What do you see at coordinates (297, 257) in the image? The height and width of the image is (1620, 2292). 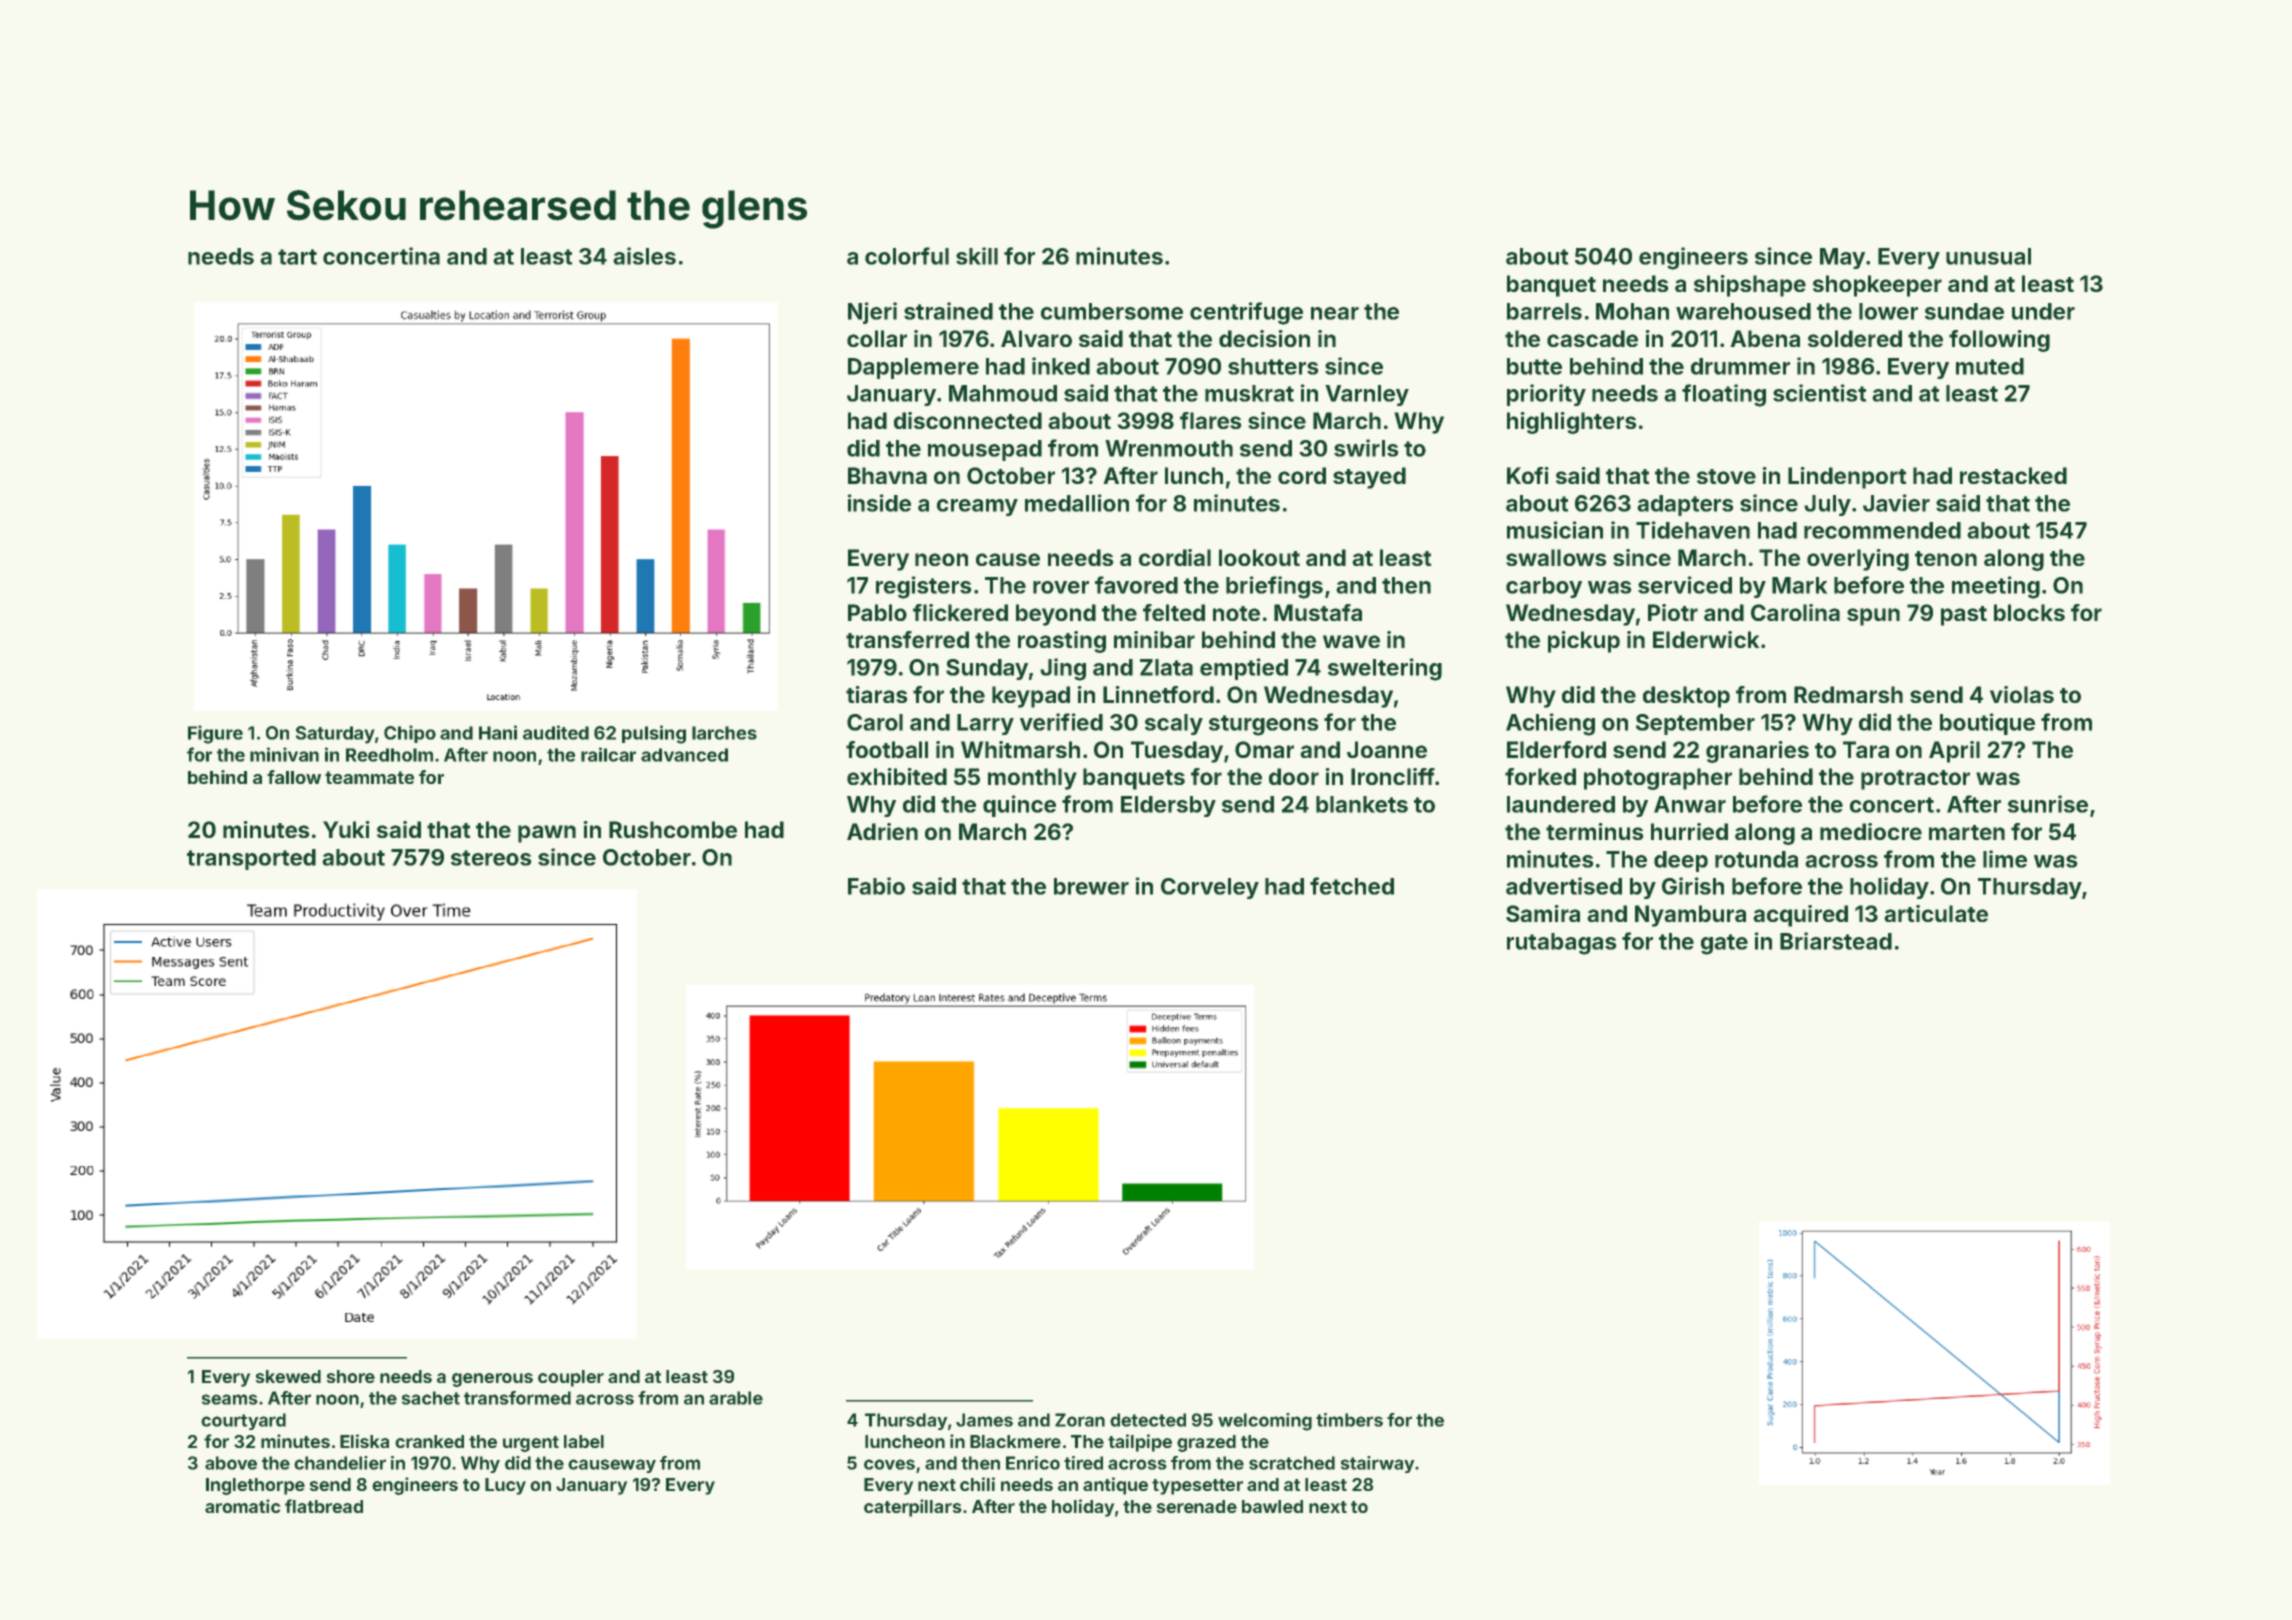 I see `tart` at bounding box center [297, 257].
